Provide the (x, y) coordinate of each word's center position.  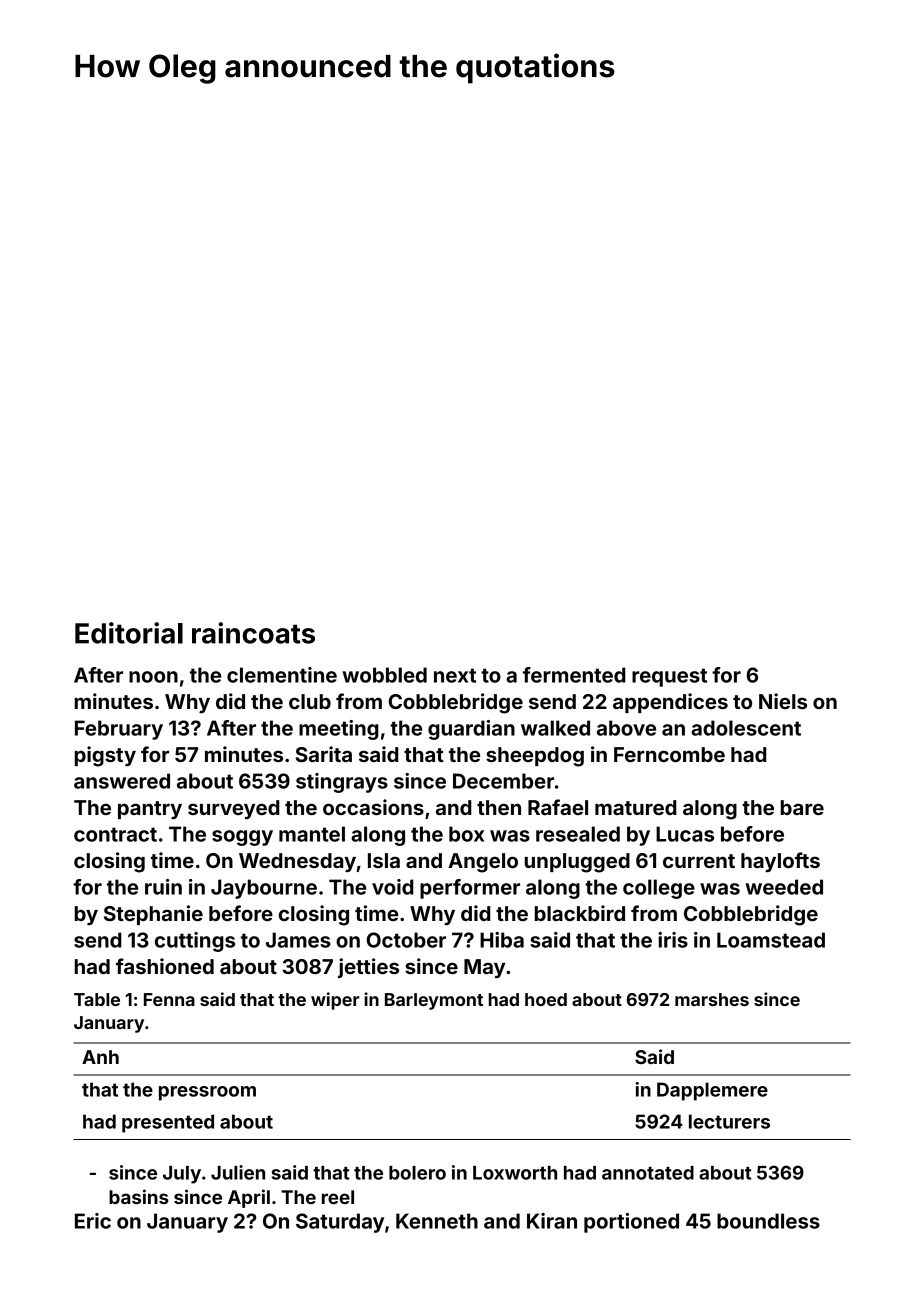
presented (168, 1123)
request (669, 677)
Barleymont (434, 1001)
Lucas (685, 834)
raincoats (253, 633)
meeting (339, 730)
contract (115, 834)
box (466, 834)
